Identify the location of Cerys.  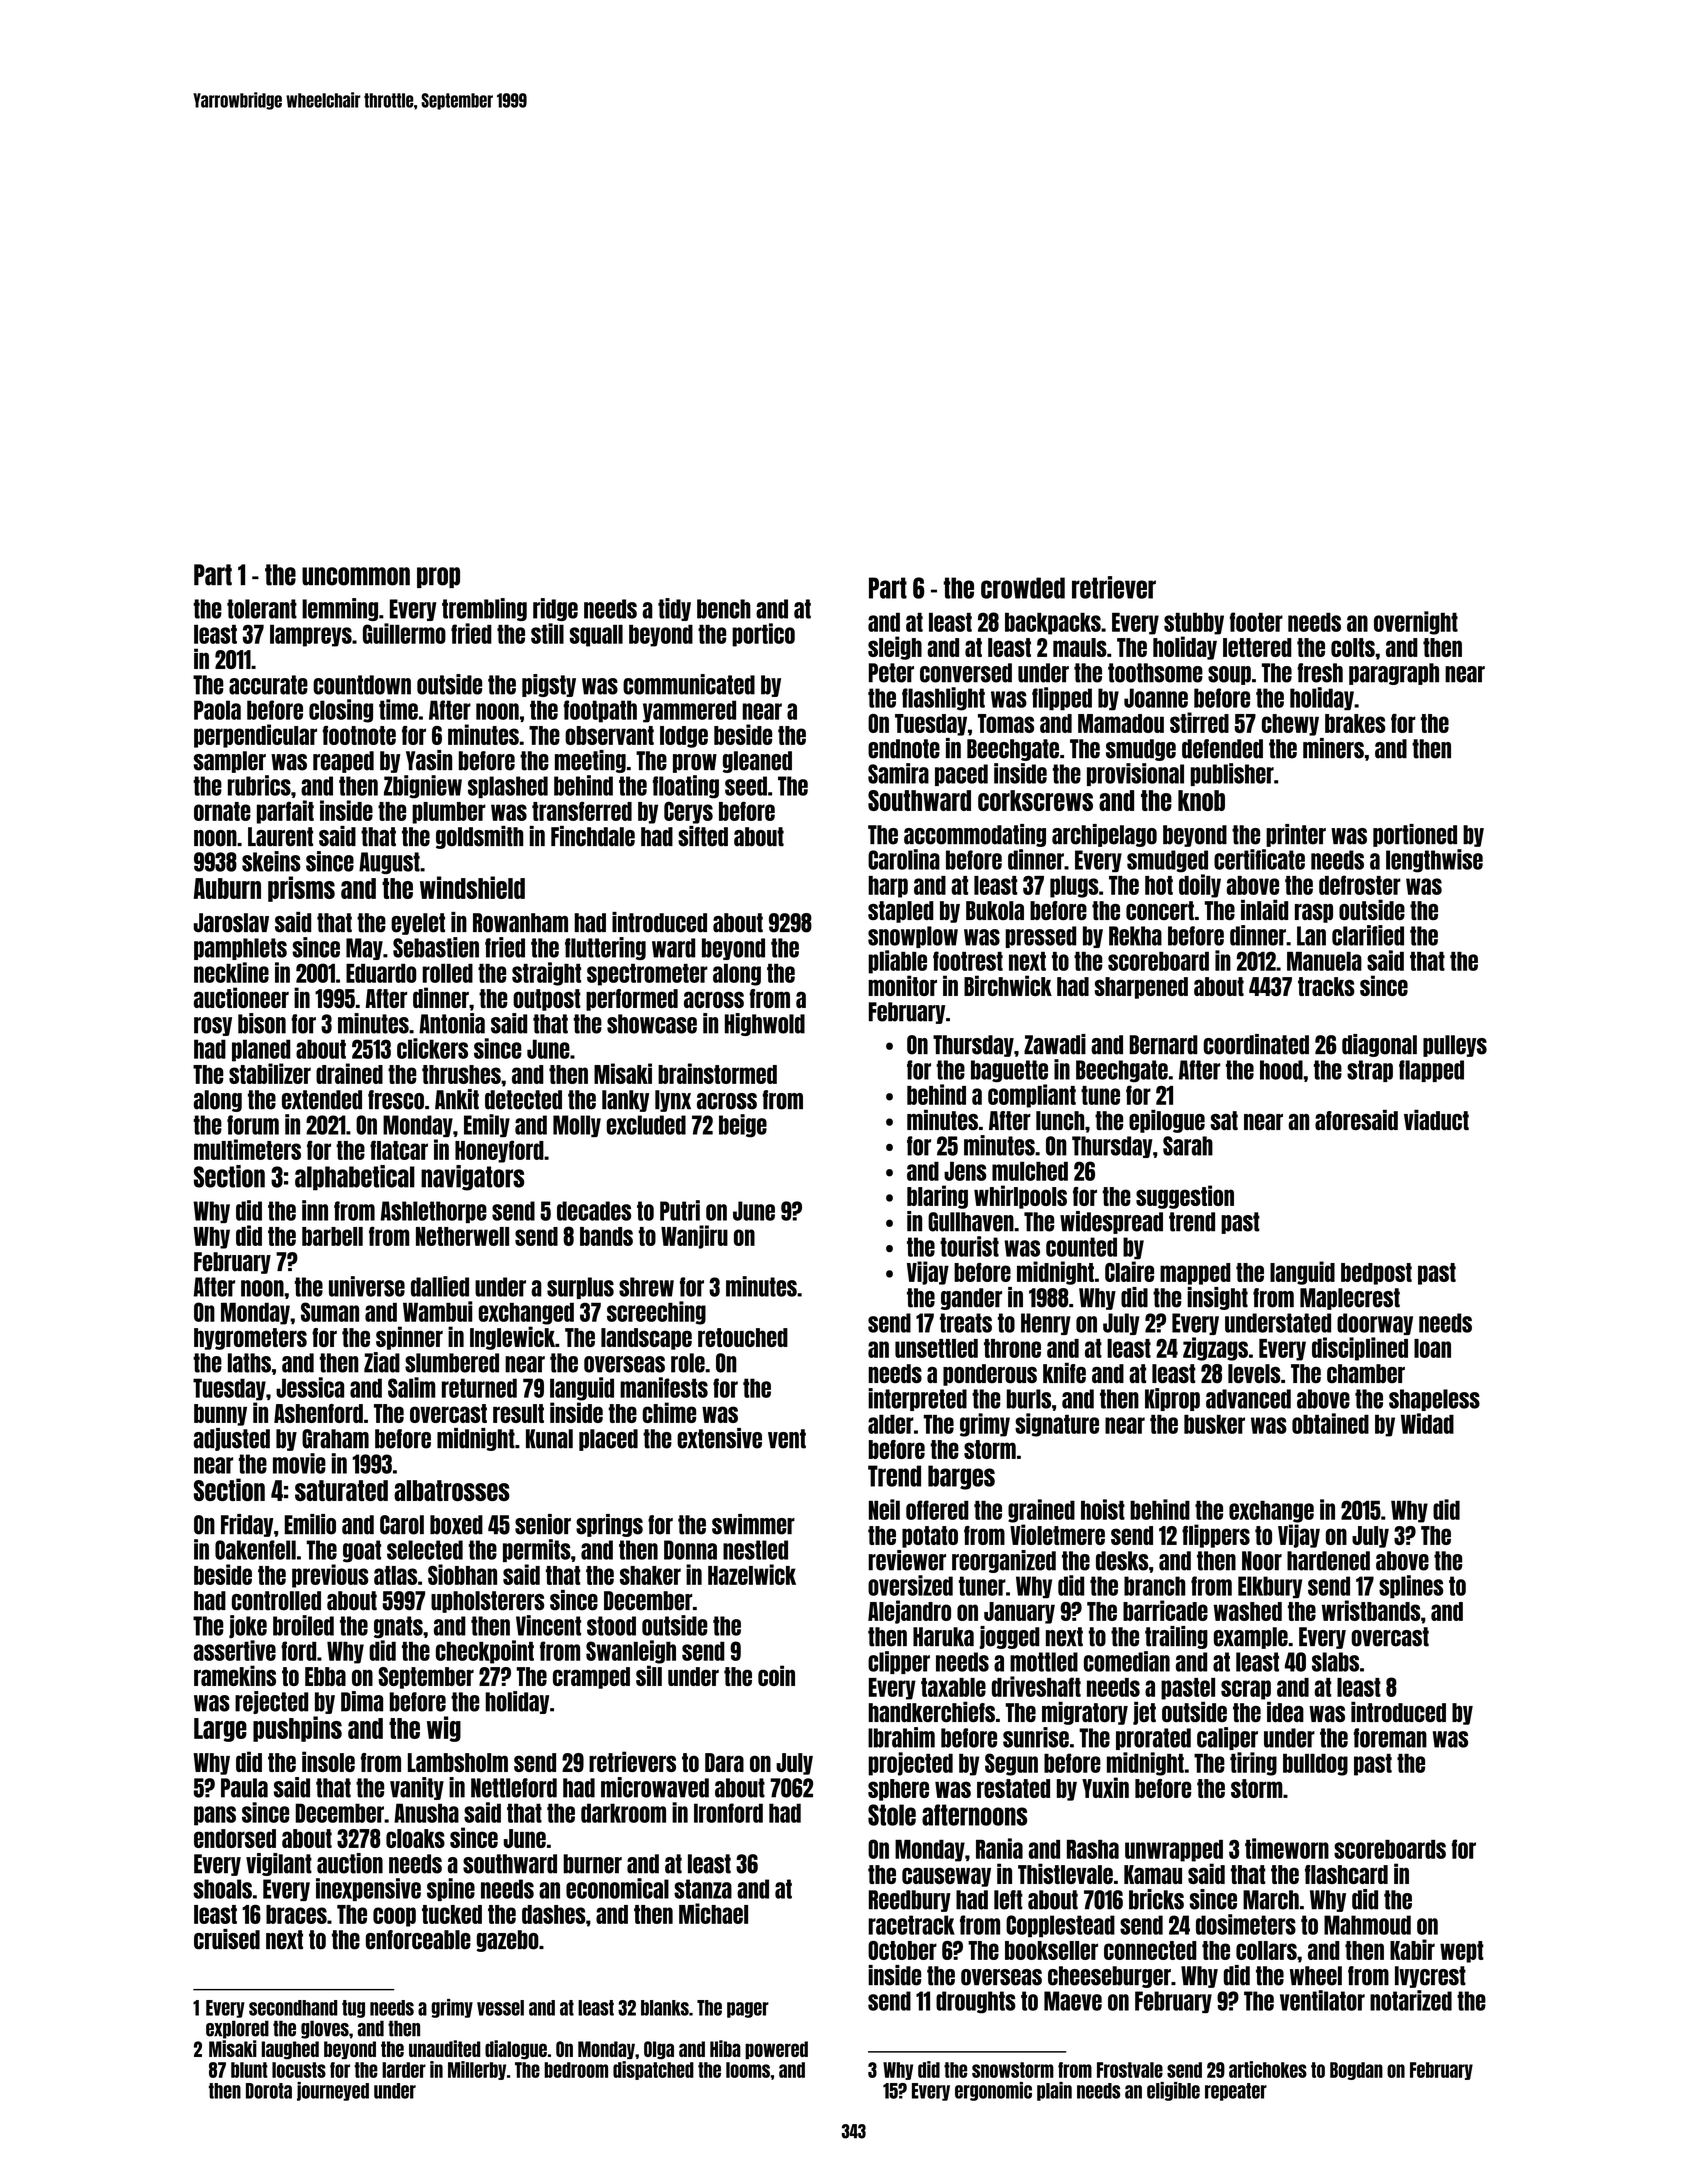
(688, 812).
